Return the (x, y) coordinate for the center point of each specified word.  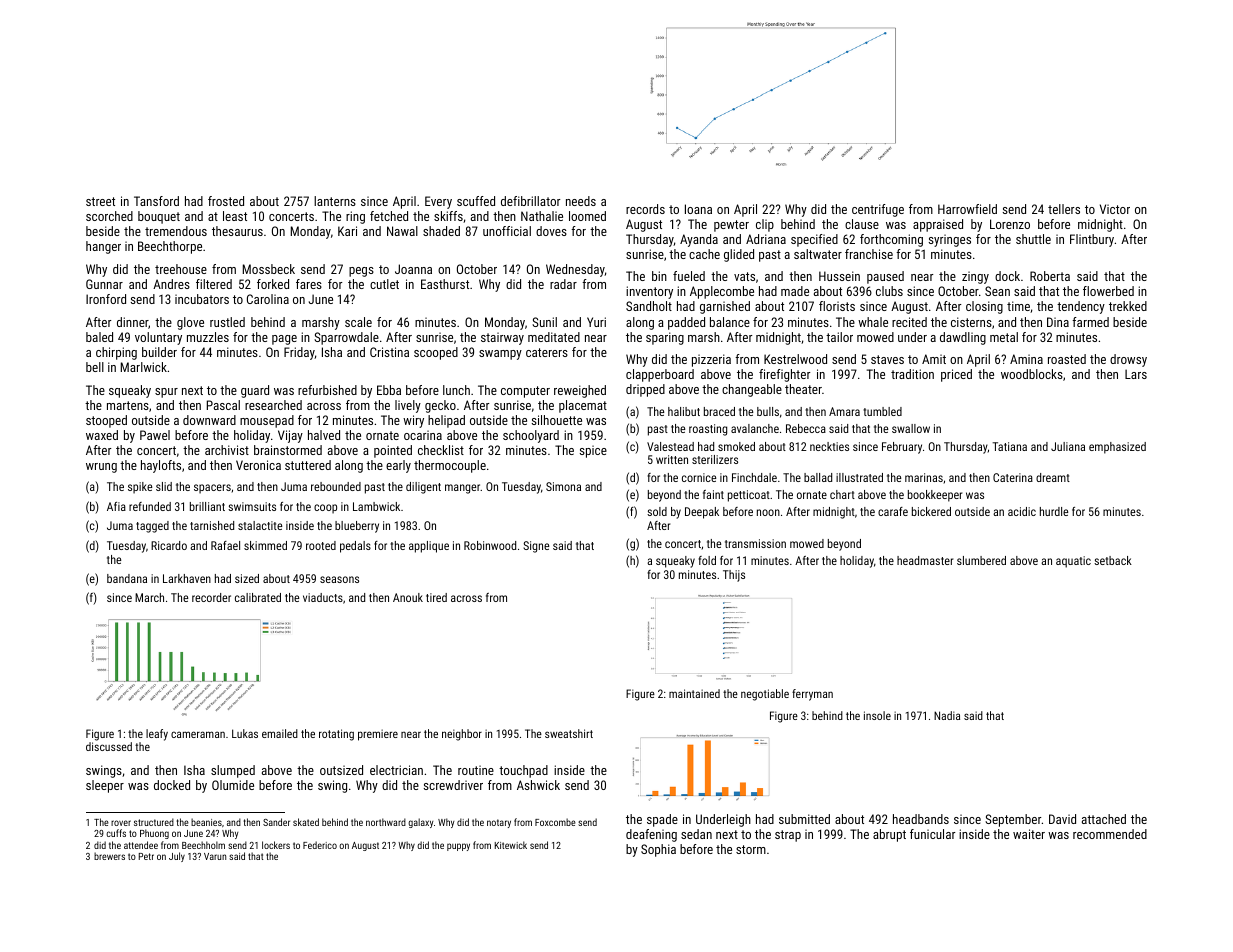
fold (707, 560)
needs (581, 201)
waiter (1029, 834)
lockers (276, 845)
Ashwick (538, 785)
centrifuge (878, 210)
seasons (339, 579)
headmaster (925, 560)
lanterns (335, 201)
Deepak (702, 513)
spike (140, 488)
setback (1113, 560)
